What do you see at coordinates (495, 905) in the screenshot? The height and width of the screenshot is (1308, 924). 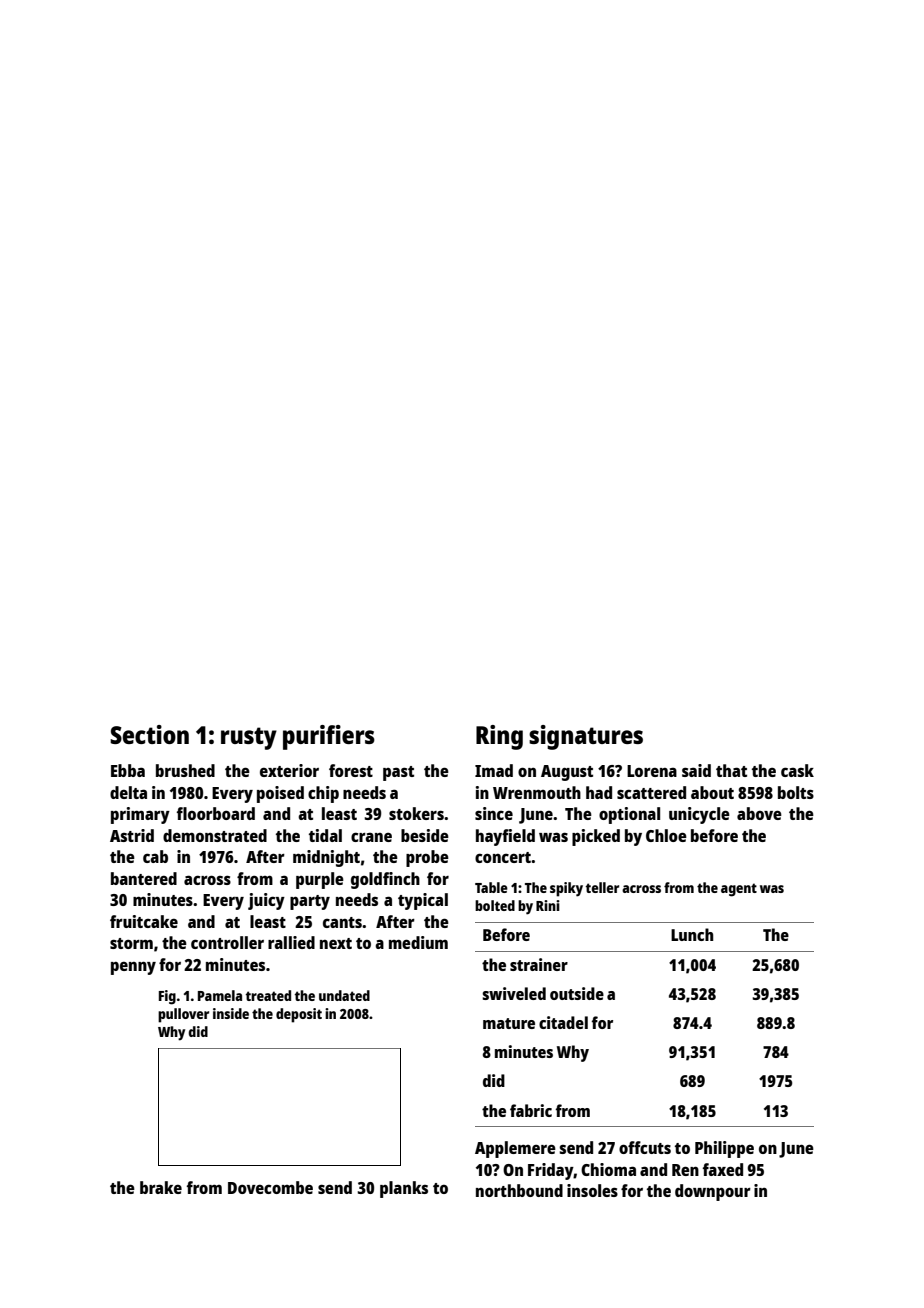 I see `bolted` at bounding box center [495, 905].
